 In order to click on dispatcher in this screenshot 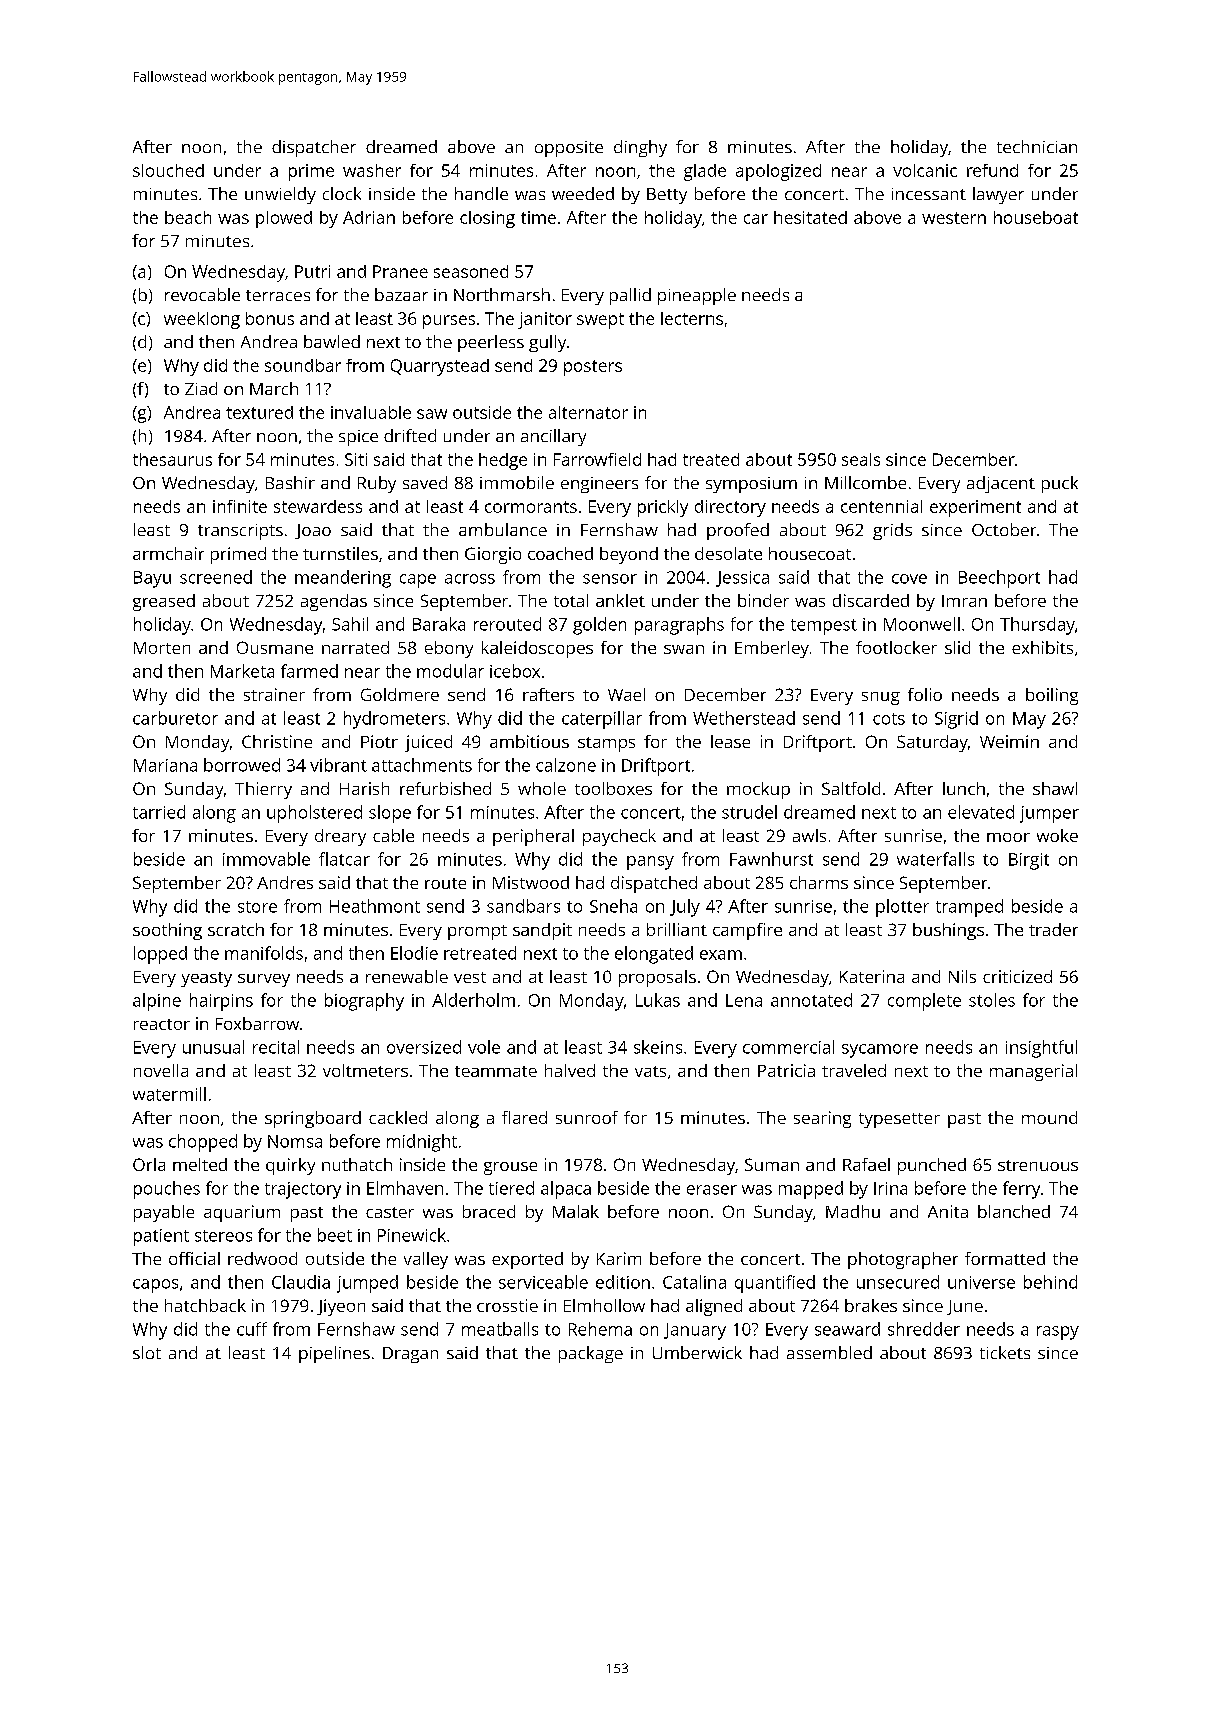, I will do `click(314, 148)`.
